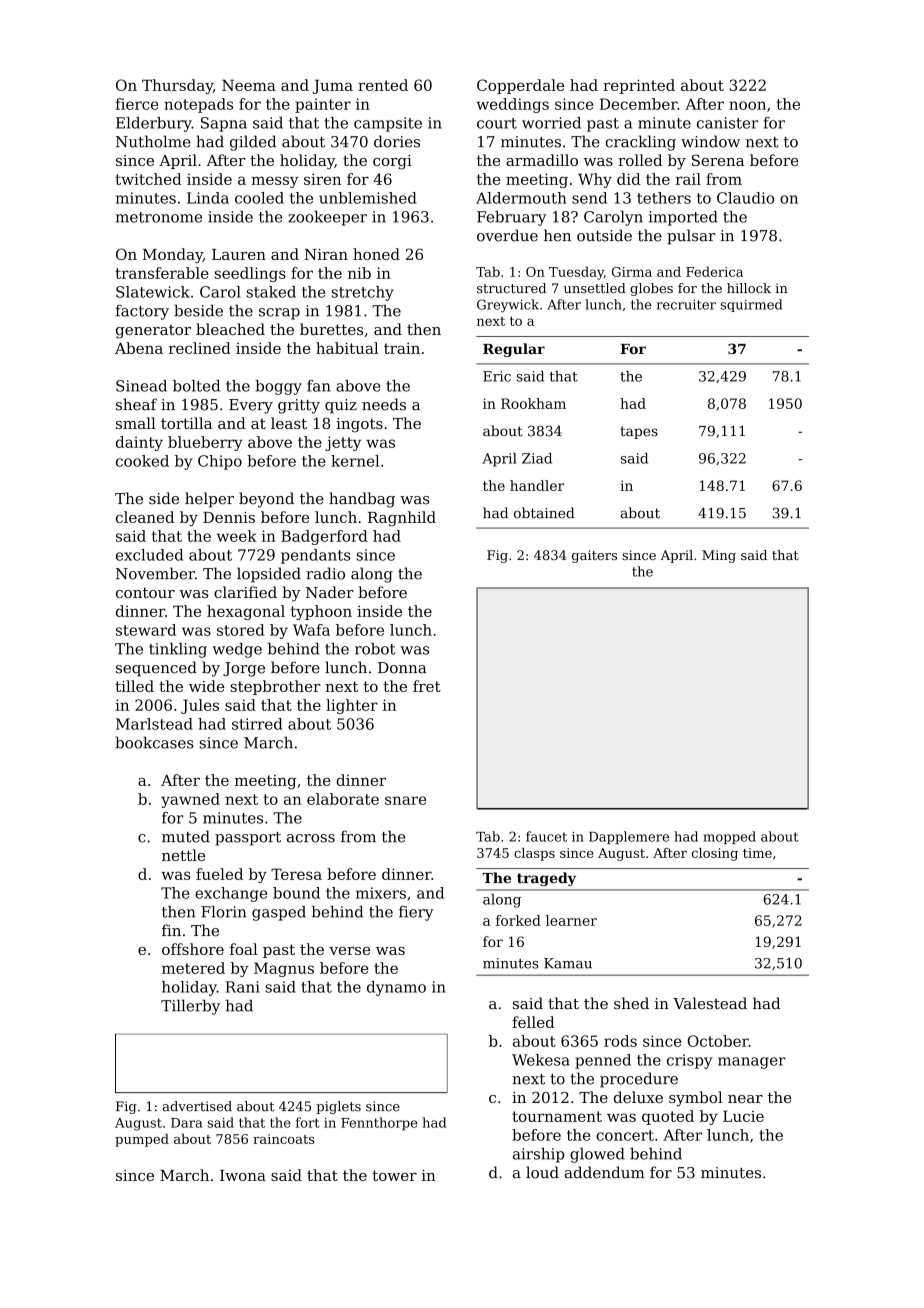 The image size is (924, 1308). What do you see at coordinates (520, 86) in the image?
I see `Copperdale` at bounding box center [520, 86].
